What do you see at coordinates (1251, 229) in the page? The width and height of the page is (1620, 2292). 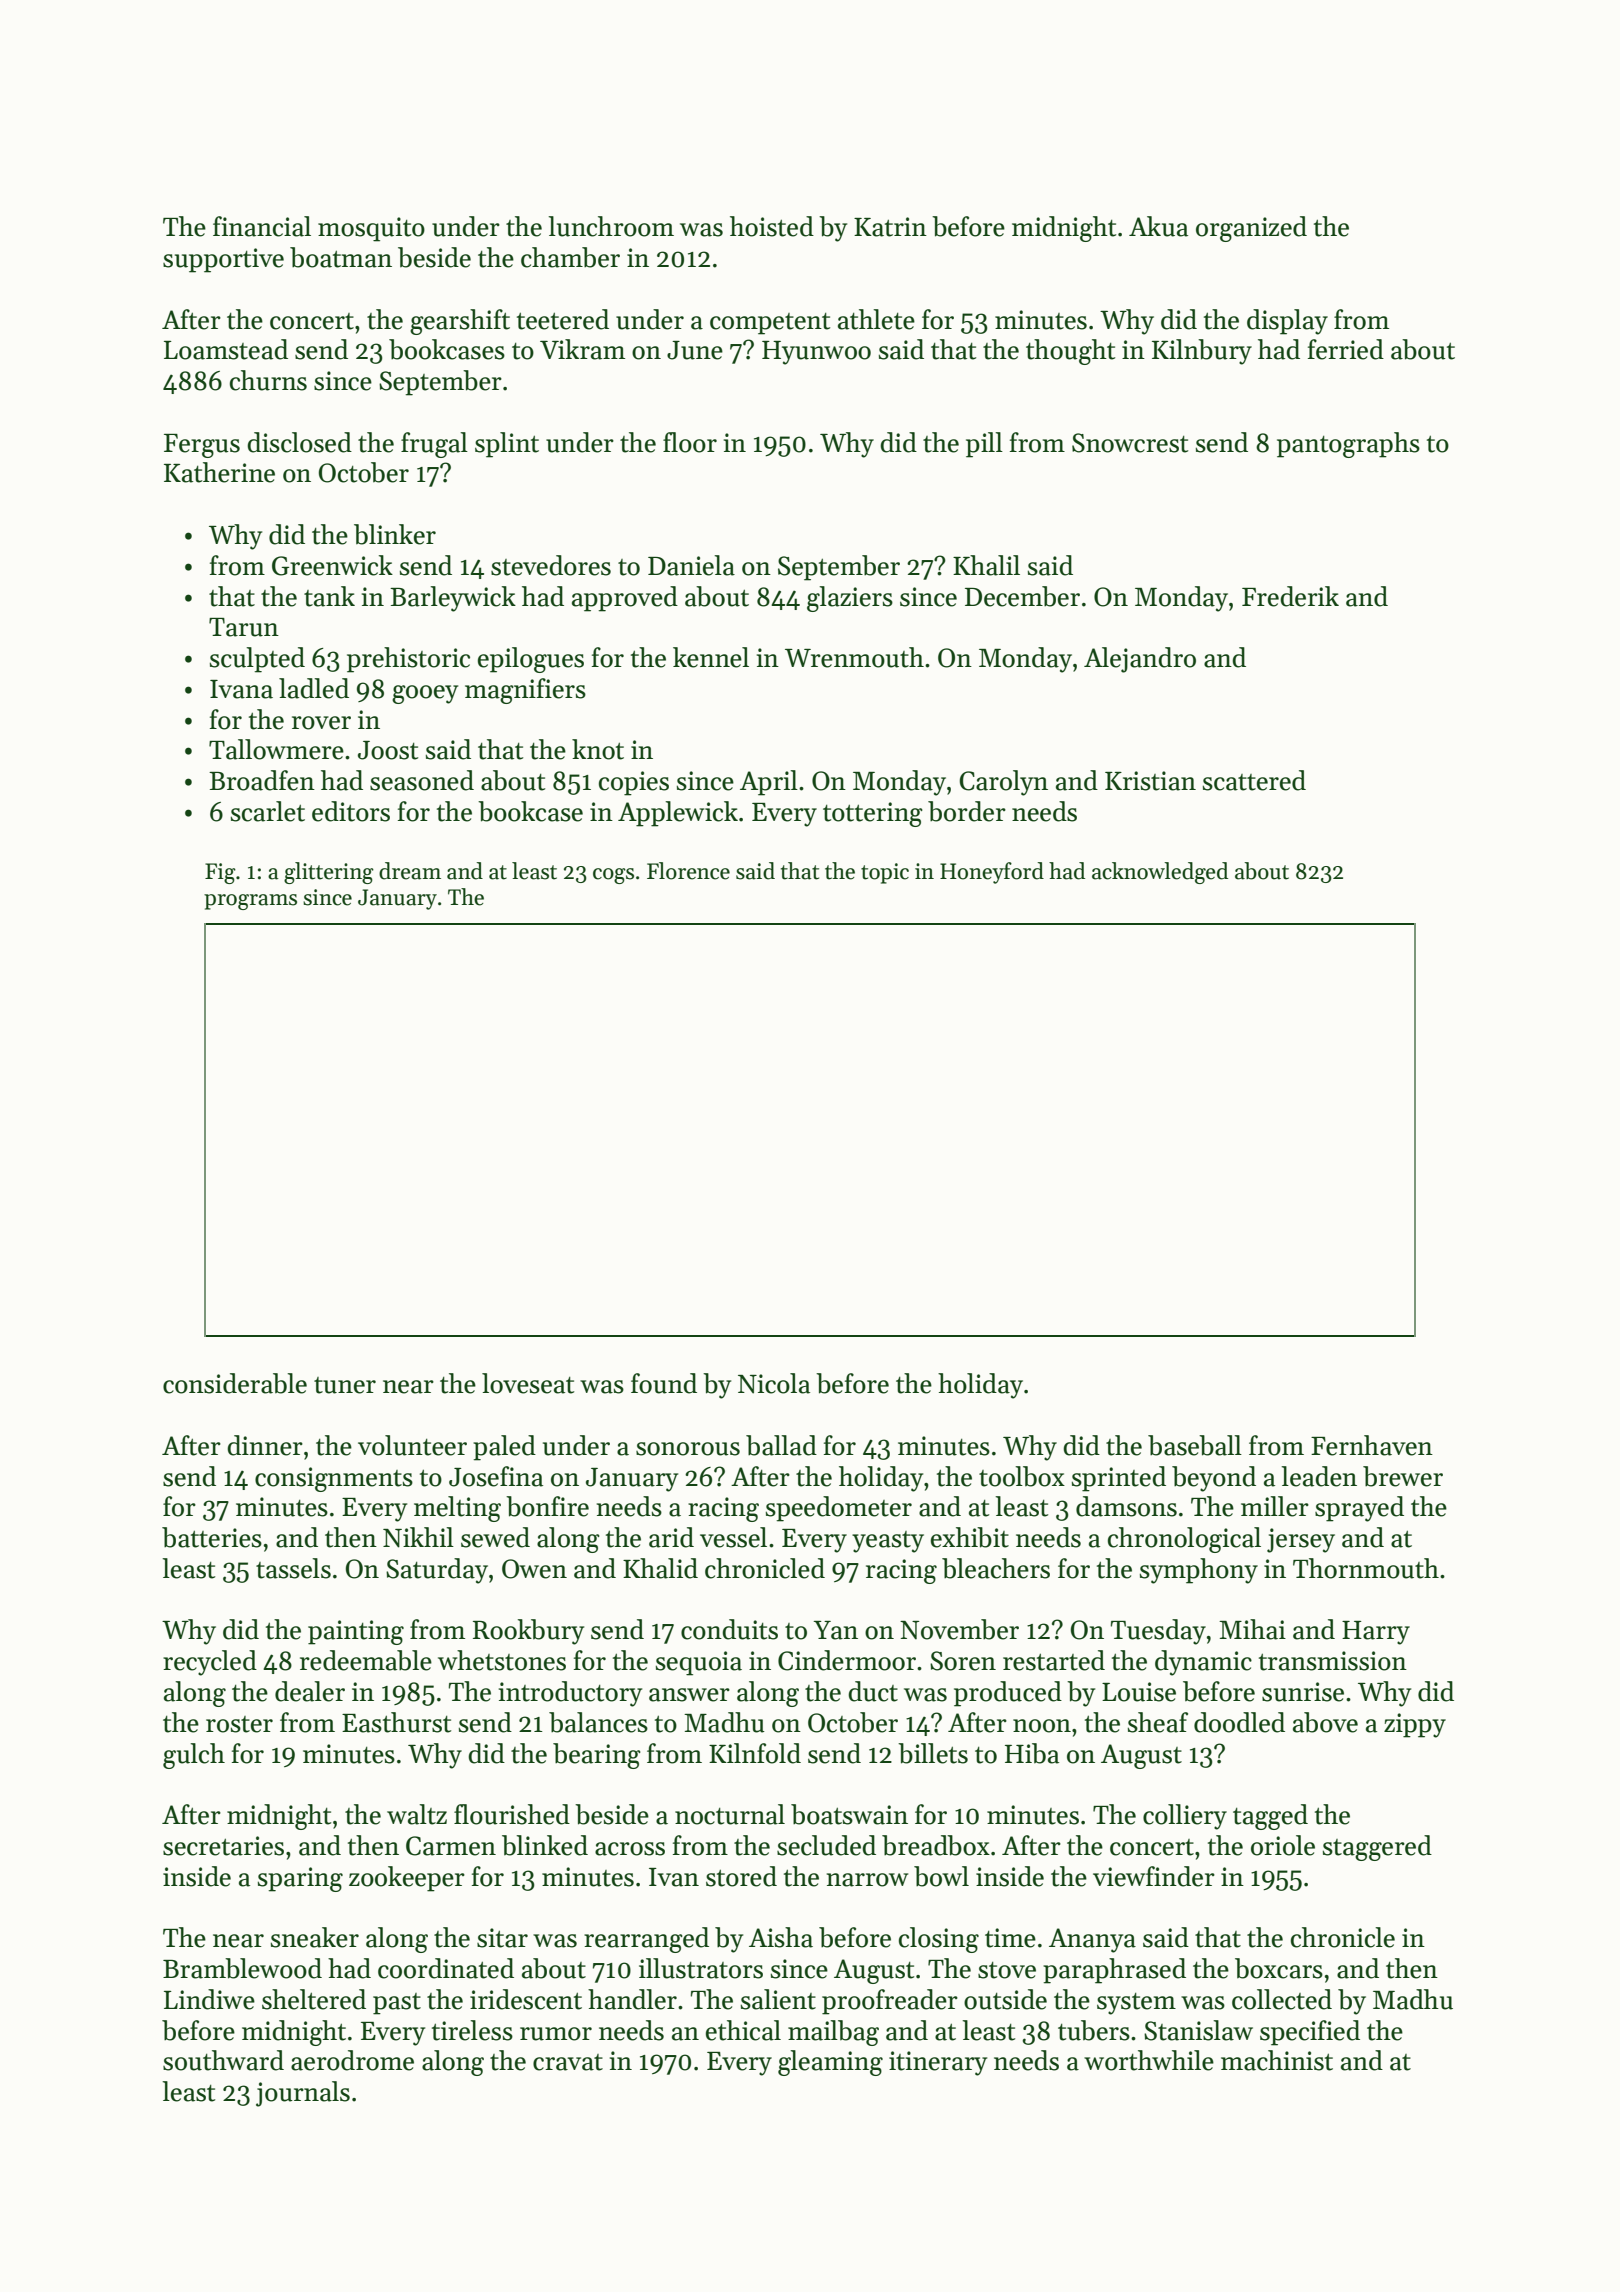 I see `organized` at bounding box center [1251, 229].
